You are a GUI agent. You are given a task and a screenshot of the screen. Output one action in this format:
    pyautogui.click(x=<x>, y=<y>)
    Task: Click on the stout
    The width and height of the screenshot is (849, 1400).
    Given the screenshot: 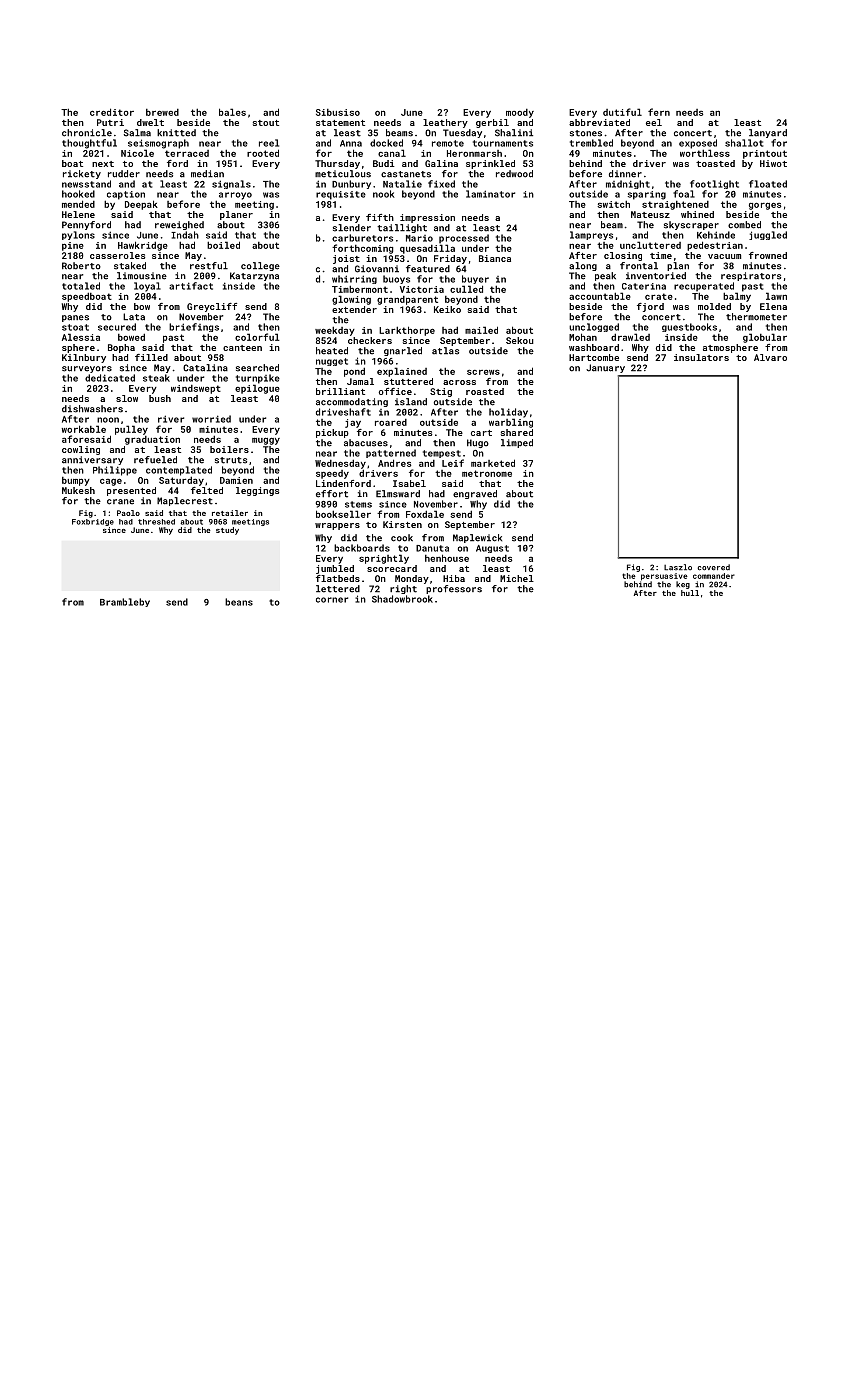 What is the action you would take?
    pyautogui.click(x=266, y=123)
